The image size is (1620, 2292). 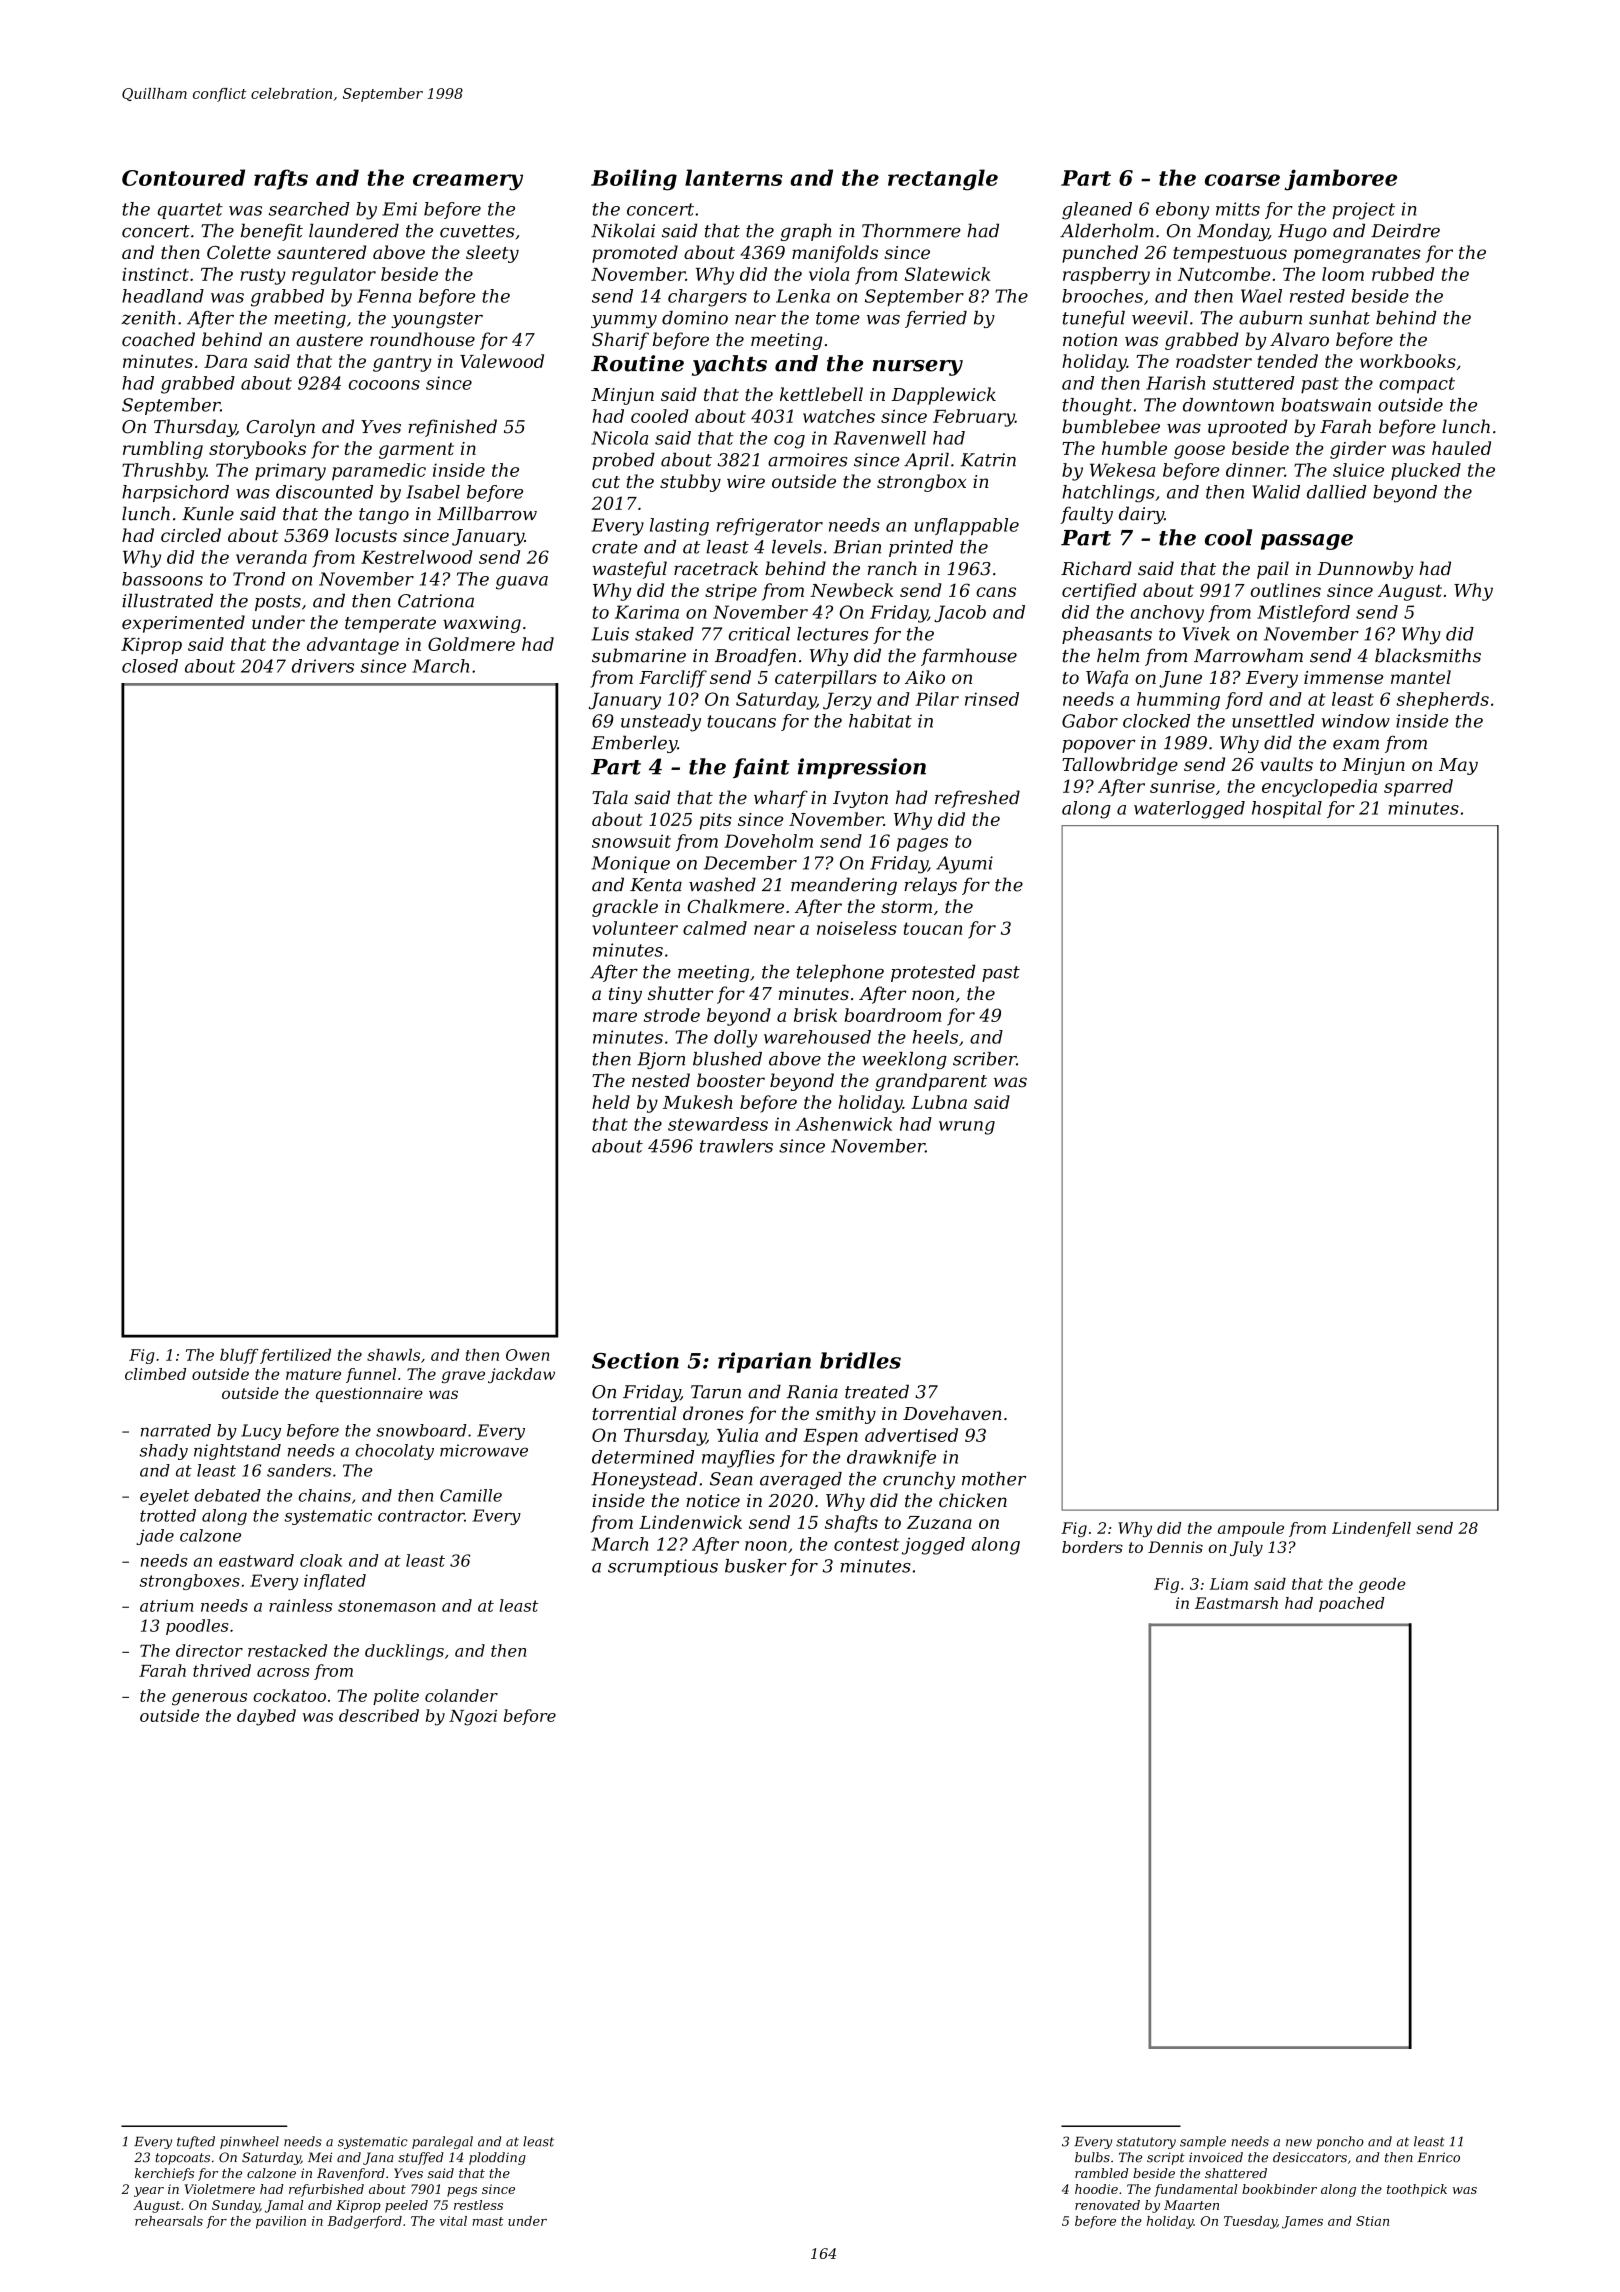 What do you see at coordinates (471, 1495) in the screenshot?
I see `Camille` at bounding box center [471, 1495].
